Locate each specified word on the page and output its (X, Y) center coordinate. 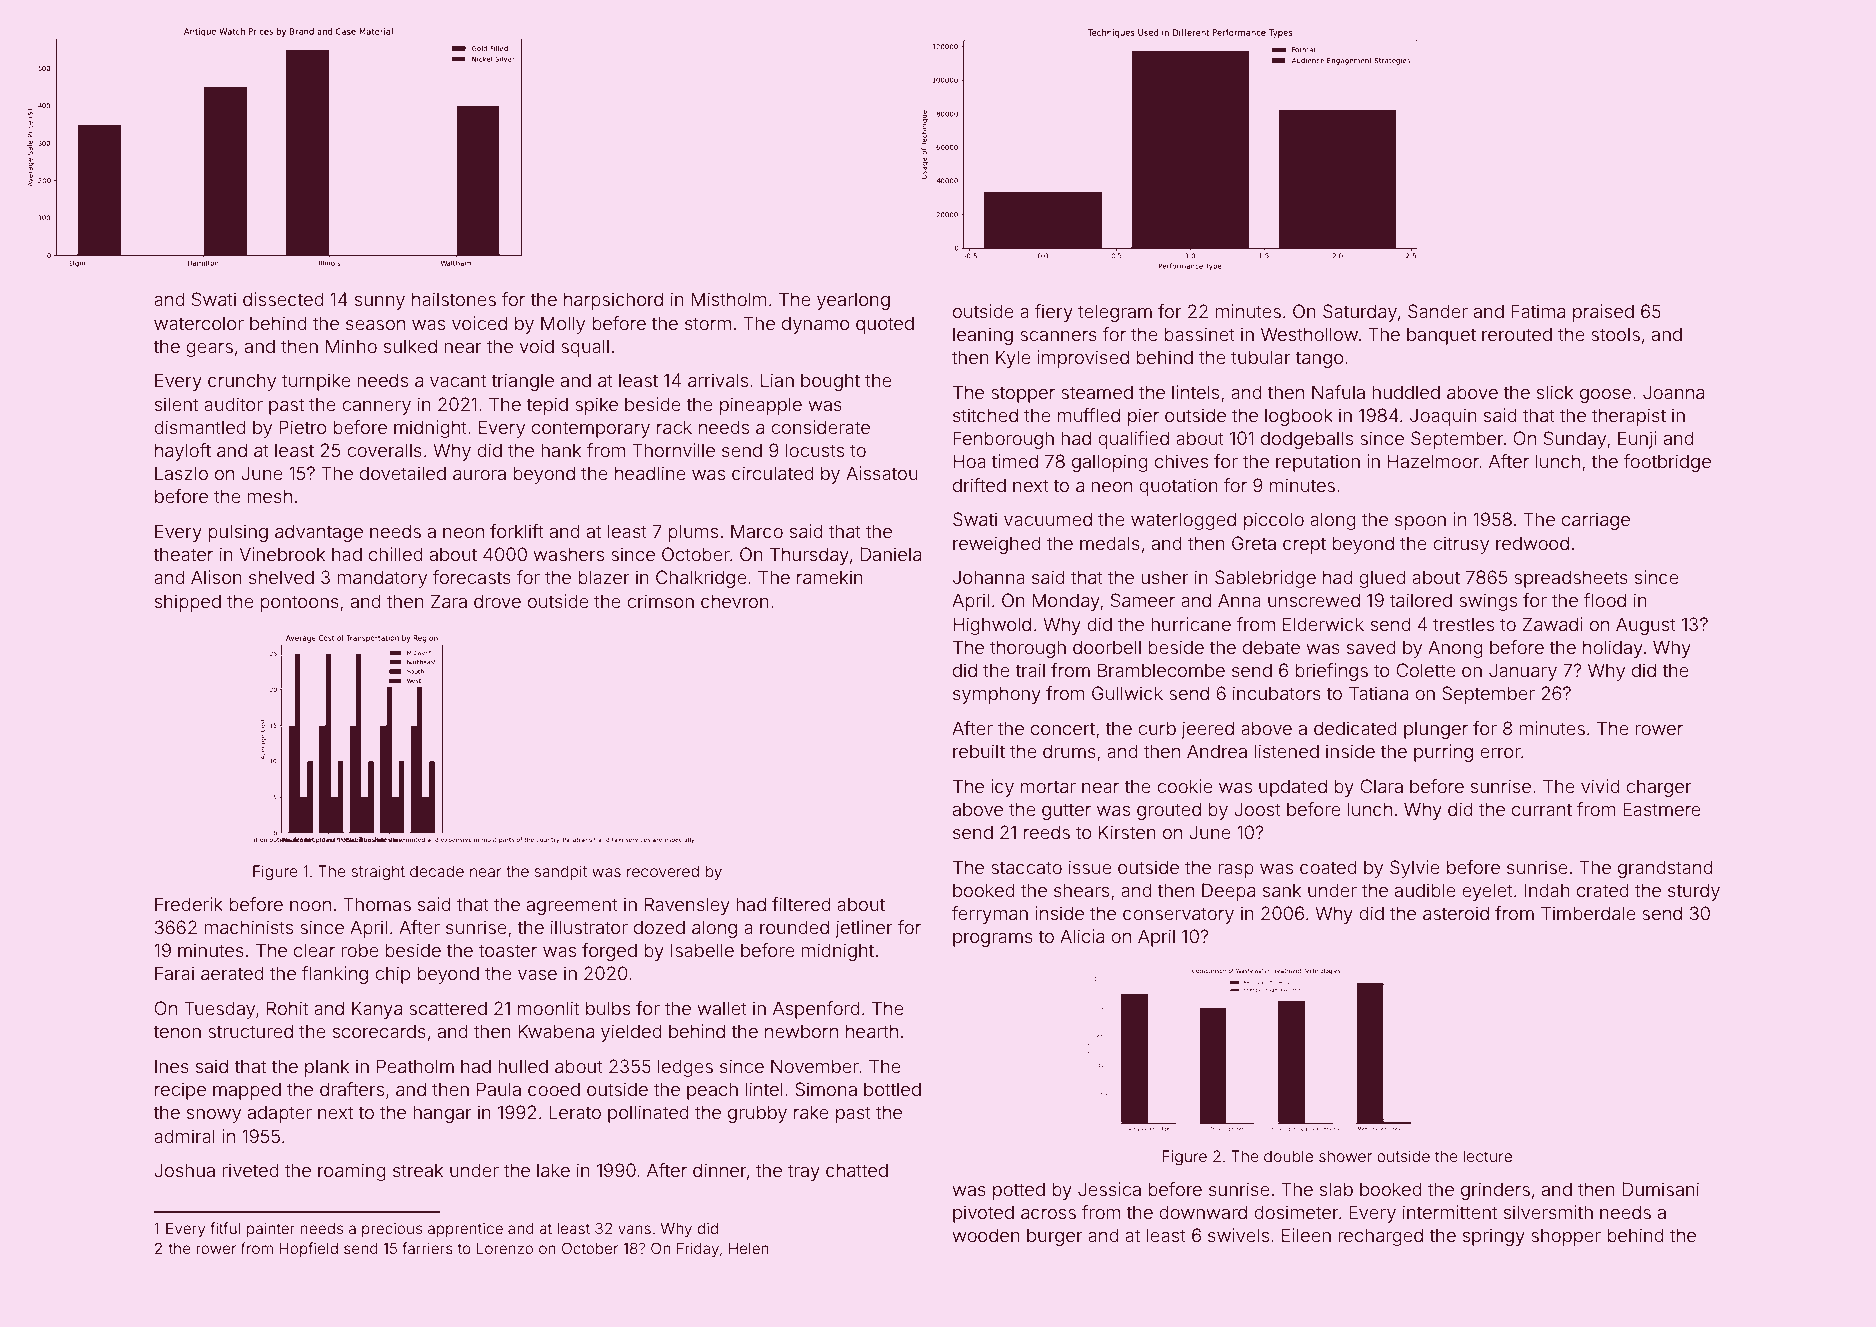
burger (1055, 1237)
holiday (1613, 649)
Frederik (189, 904)
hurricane (1191, 624)
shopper (1566, 1237)
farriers (427, 1248)
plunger (1436, 730)
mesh (270, 496)
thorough (1028, 649)
